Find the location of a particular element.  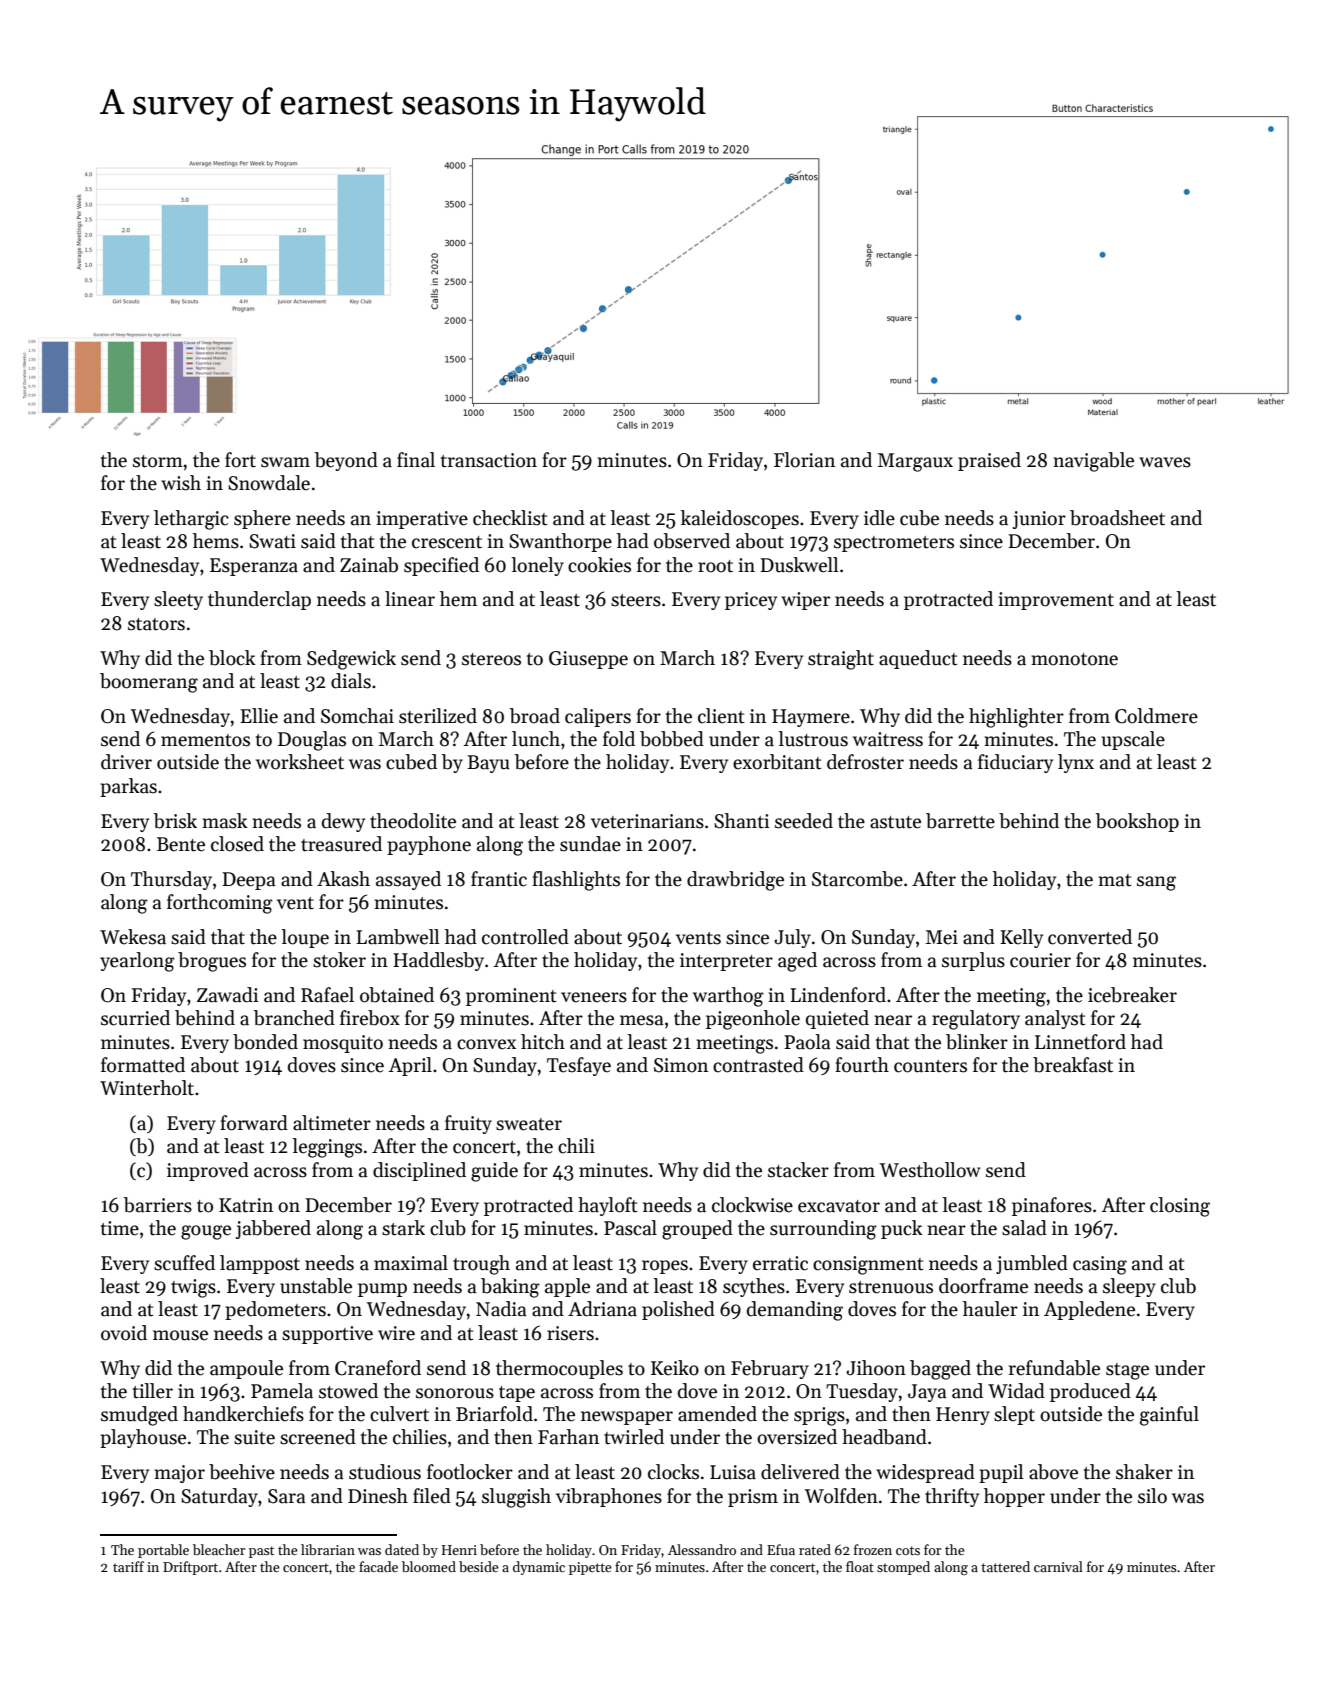

final is located at coordinates (416, 460).
